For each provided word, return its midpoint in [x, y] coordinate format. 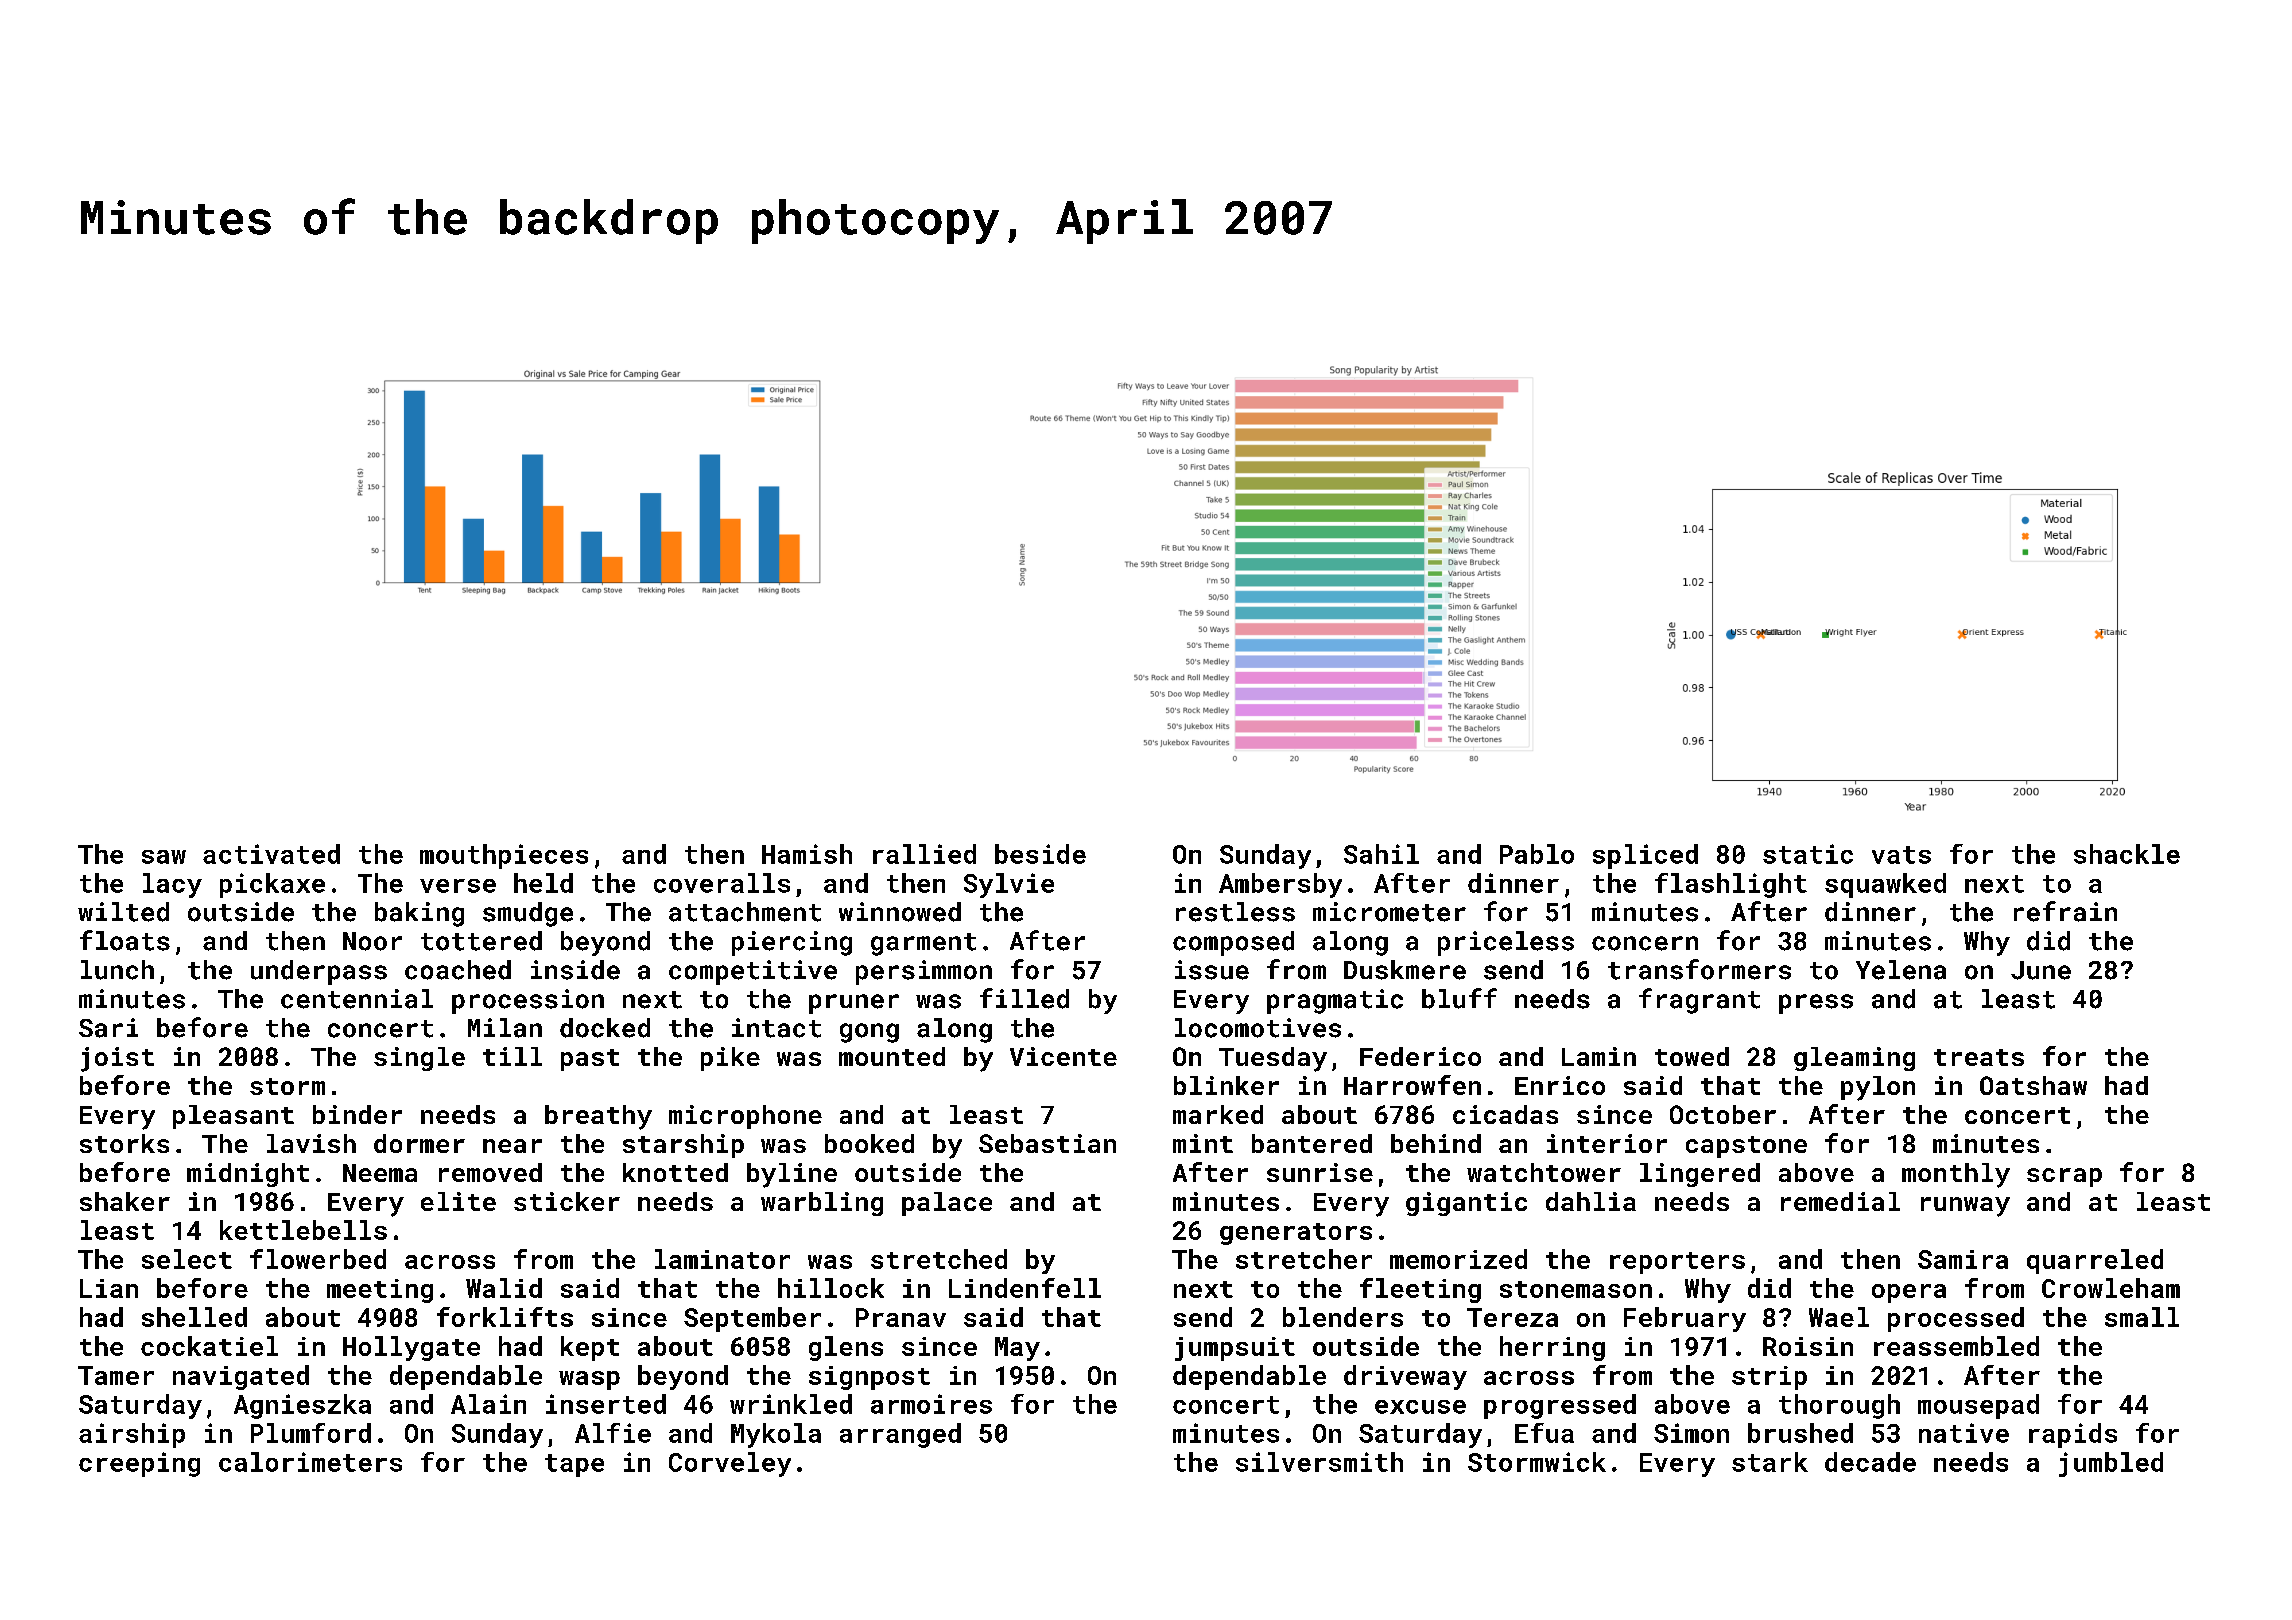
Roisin [1808, 1346]
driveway [1405, 1377]
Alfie [613, 1433]
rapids [2073, 1435]
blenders [1343, 1317]
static [1808, 854]
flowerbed [318, 1259]
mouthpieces [504, 856]
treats [1979, 1057]
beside [1040, 854]
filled [1024, 998]
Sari [108, 1028]
